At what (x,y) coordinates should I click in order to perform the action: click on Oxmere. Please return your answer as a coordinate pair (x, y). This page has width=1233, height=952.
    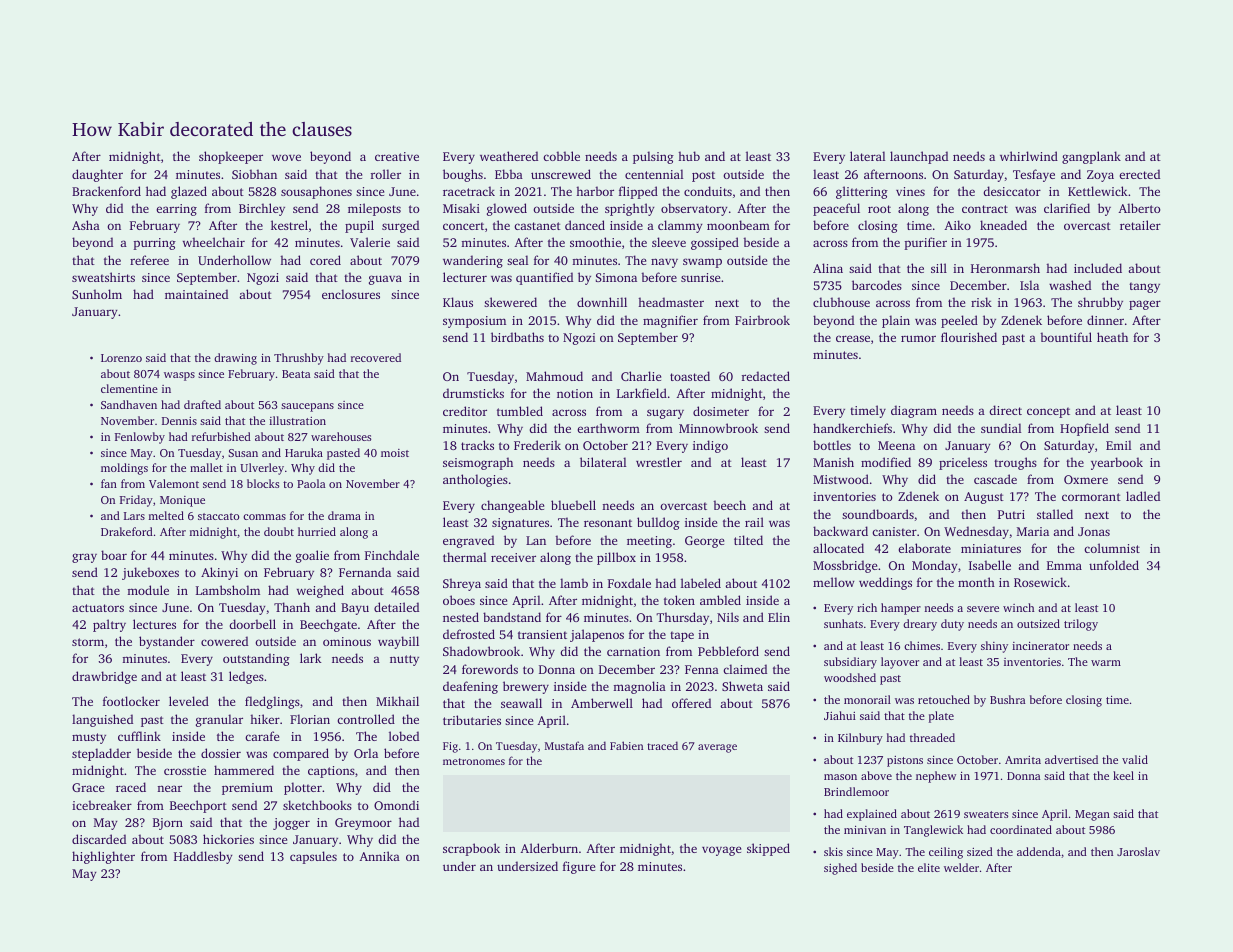
    Looking at the image, I should click on (1086, 479).
